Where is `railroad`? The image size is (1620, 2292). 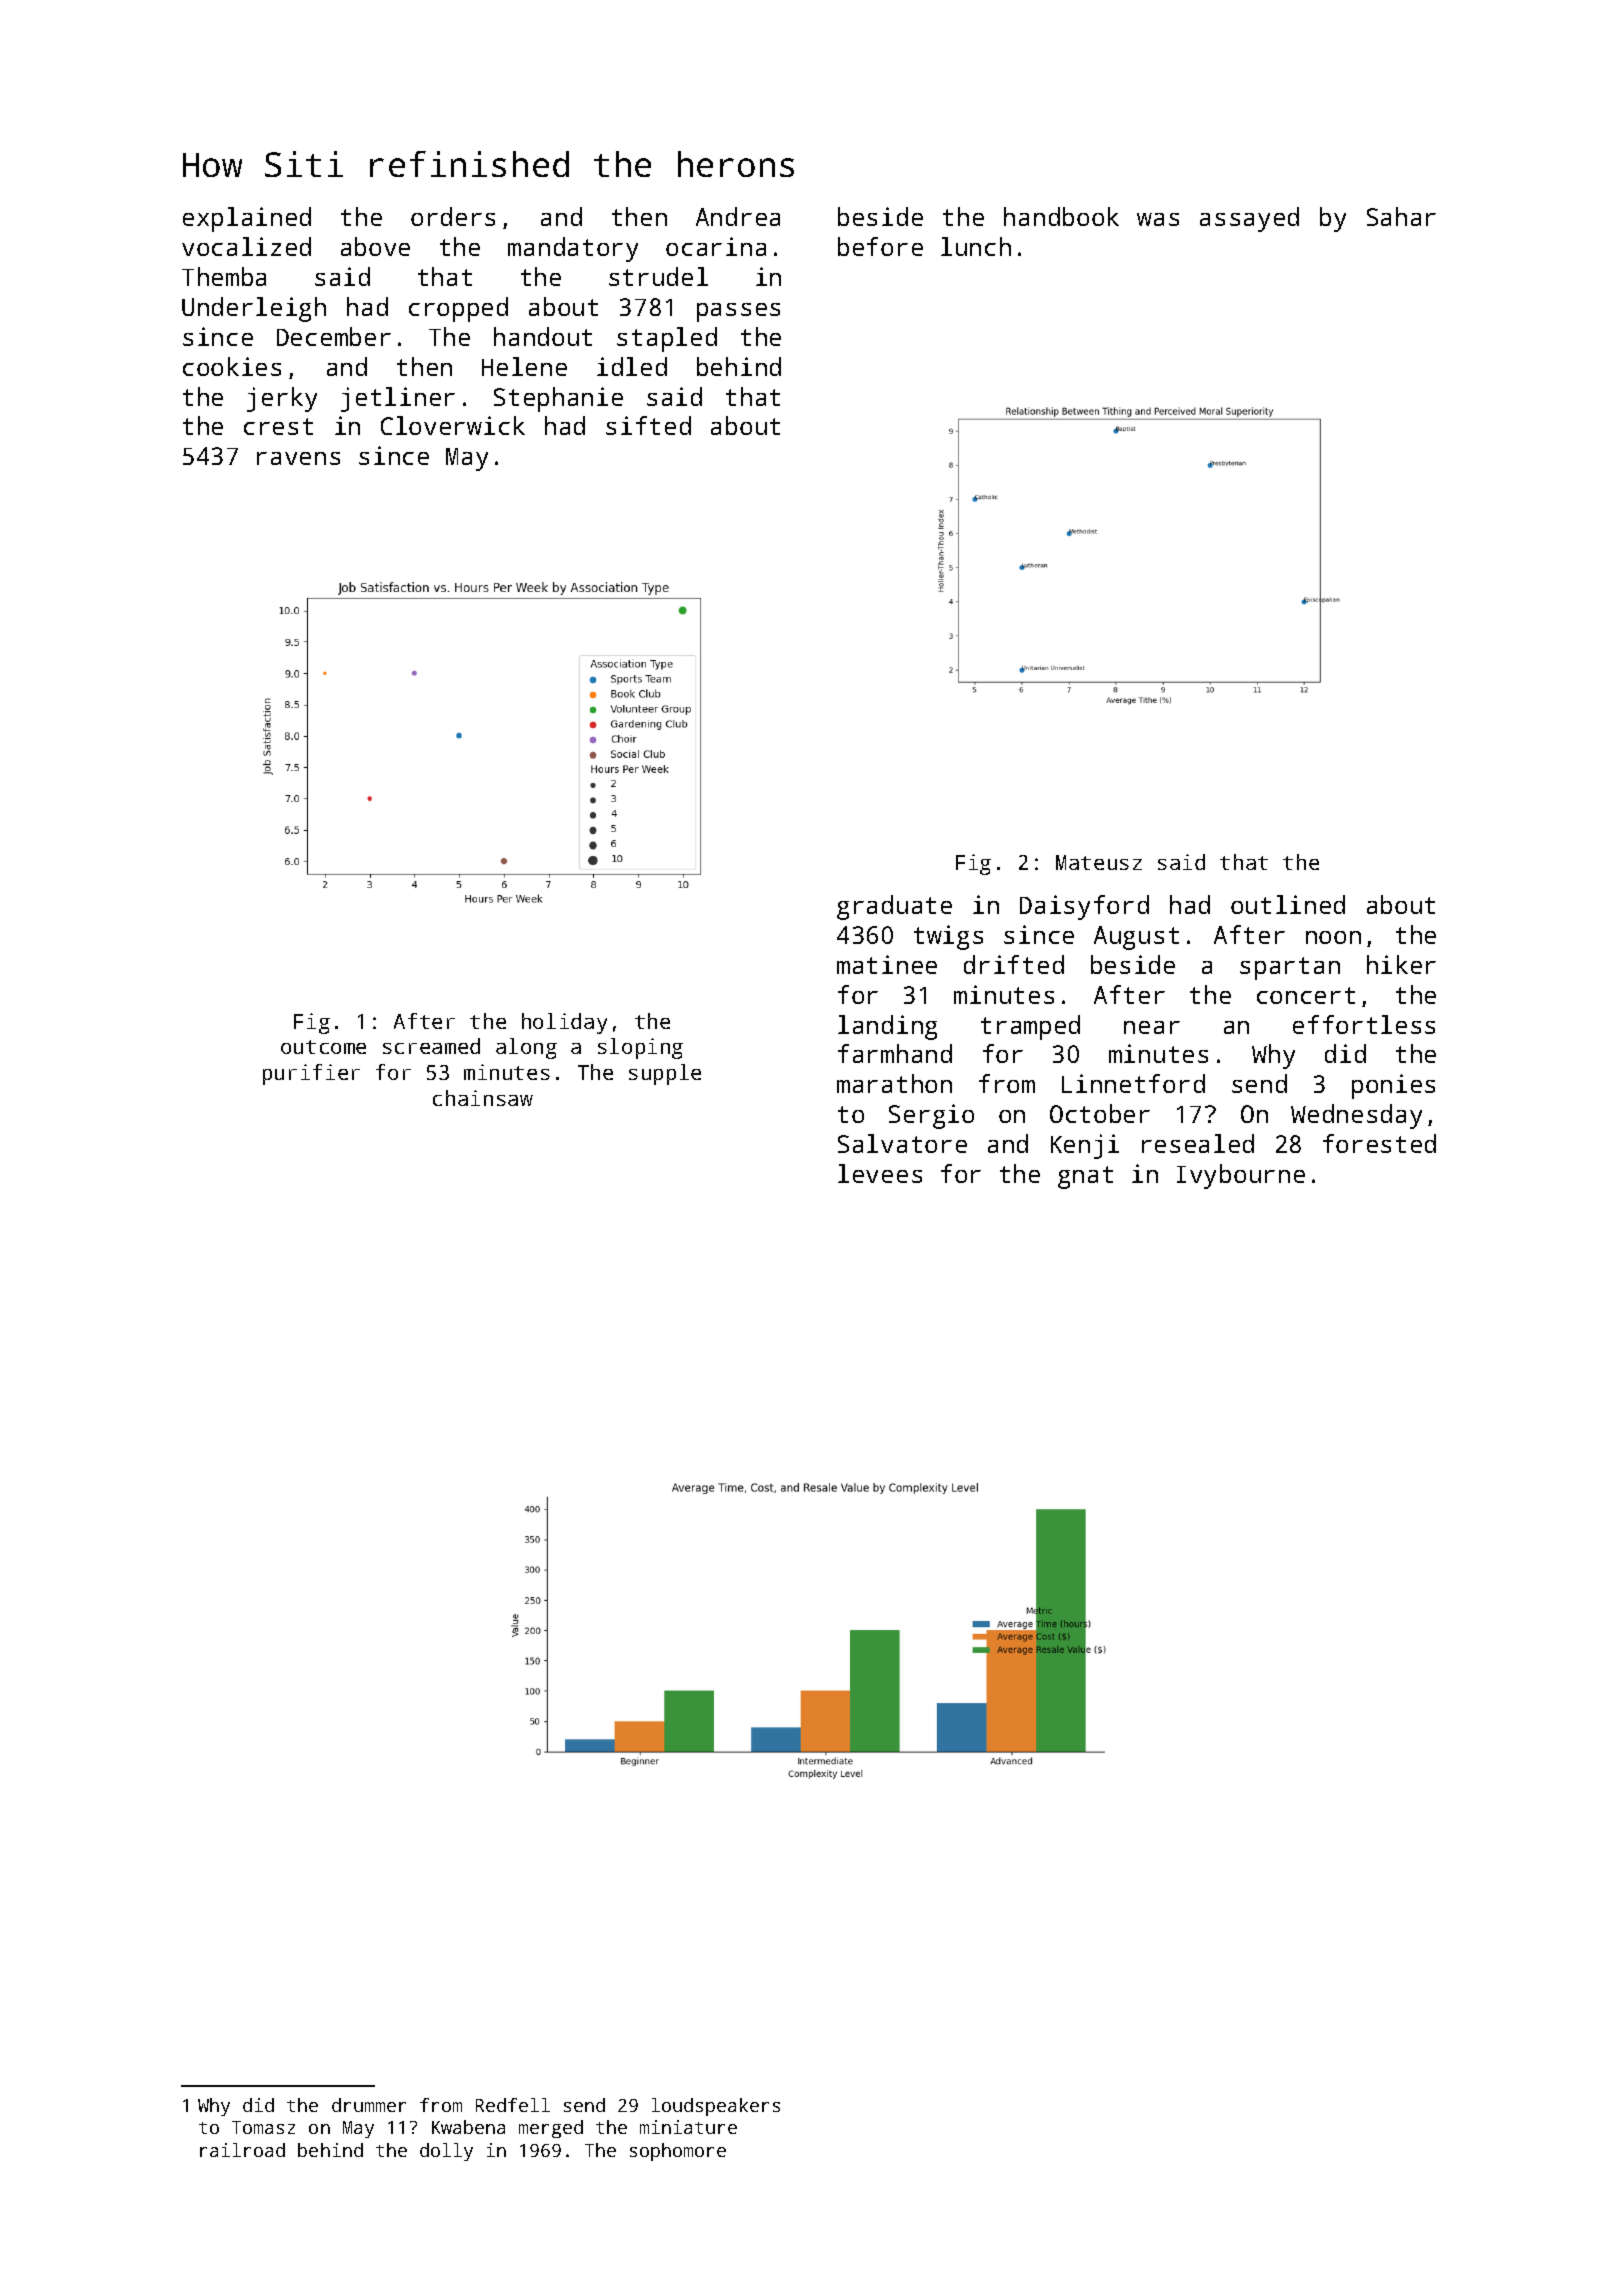
railroad is located at coordinates (242, 2150).
